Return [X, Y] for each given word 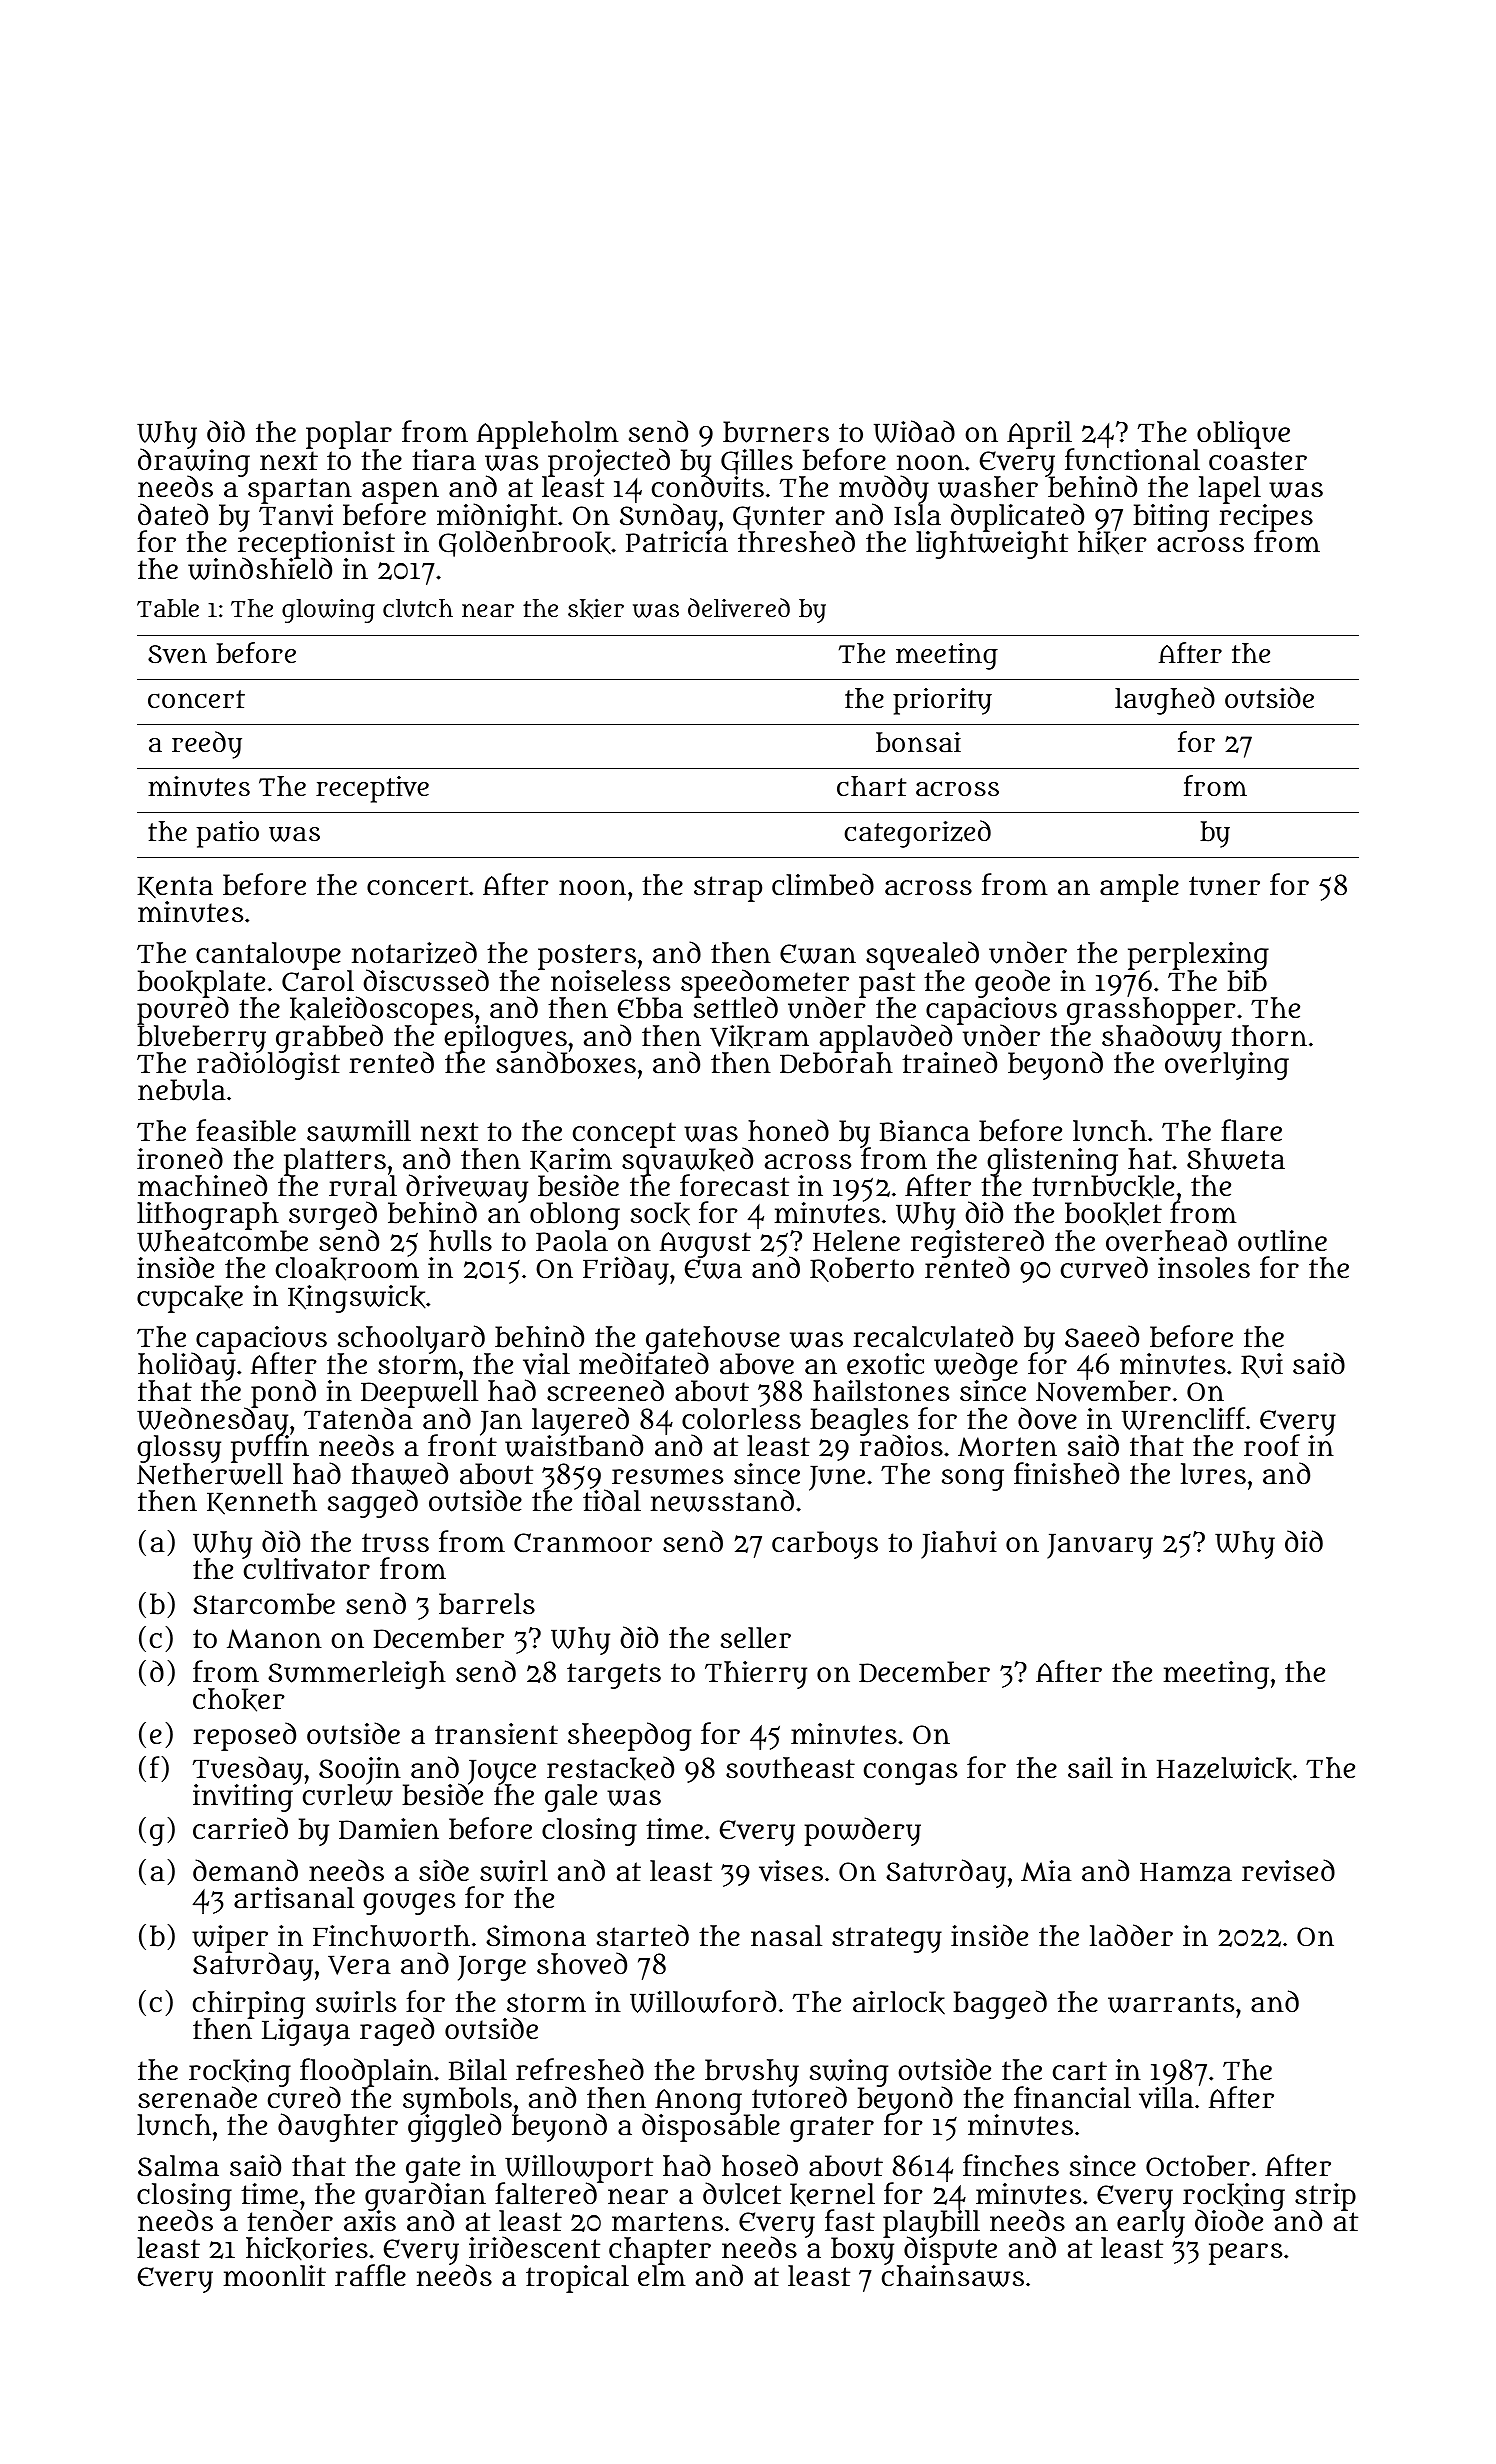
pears [1245, 2254]
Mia [1046, 1871]
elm [662, 2276]
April [1040, 435]
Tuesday [248, 1770]
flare [1251, 1130]
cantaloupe [268, 956]
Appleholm [548, 435]
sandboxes [566, 1063]
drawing [194, 463]
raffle [370, 2275]
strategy [887, 1940]
